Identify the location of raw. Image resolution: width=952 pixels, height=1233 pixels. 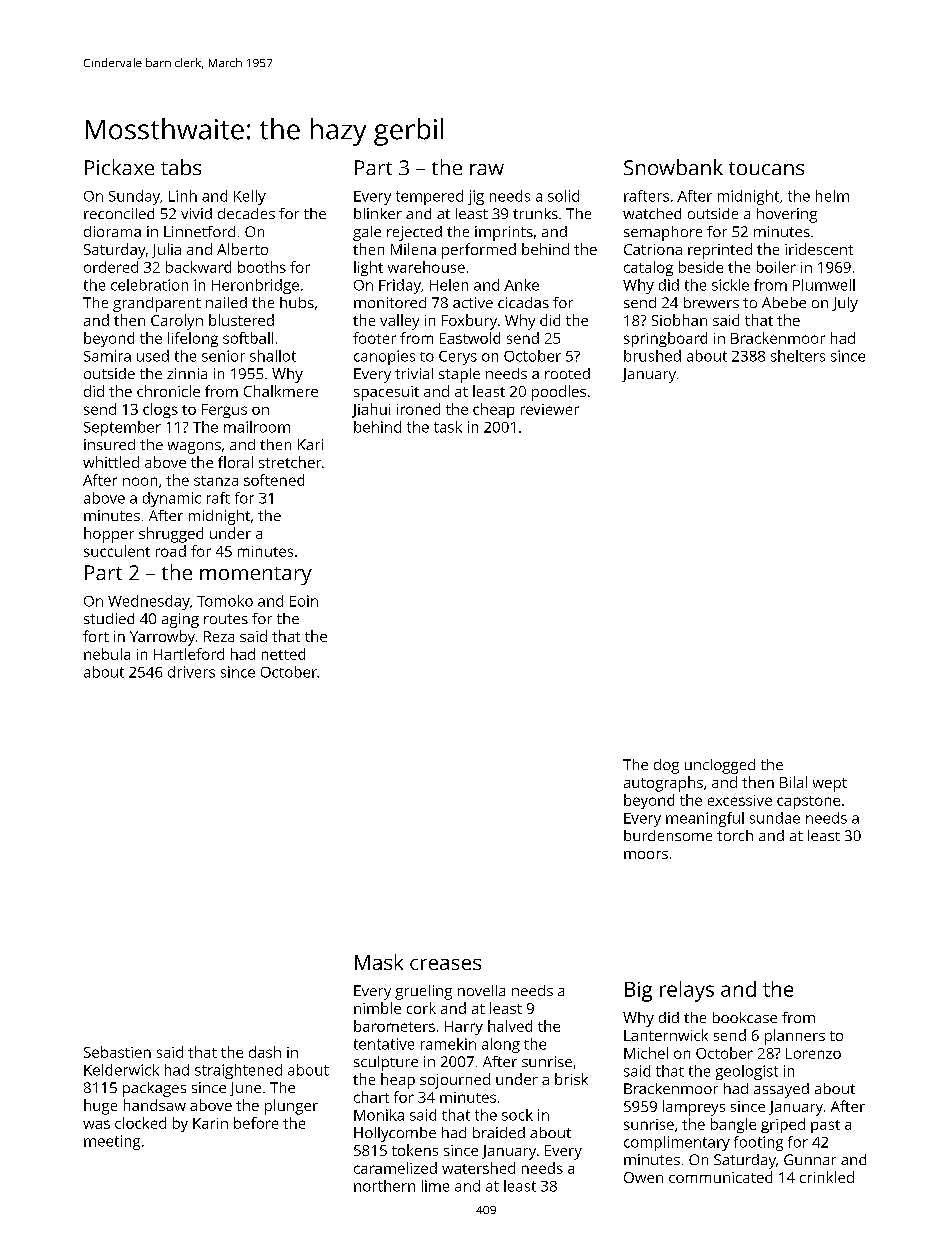
(487, 169).
